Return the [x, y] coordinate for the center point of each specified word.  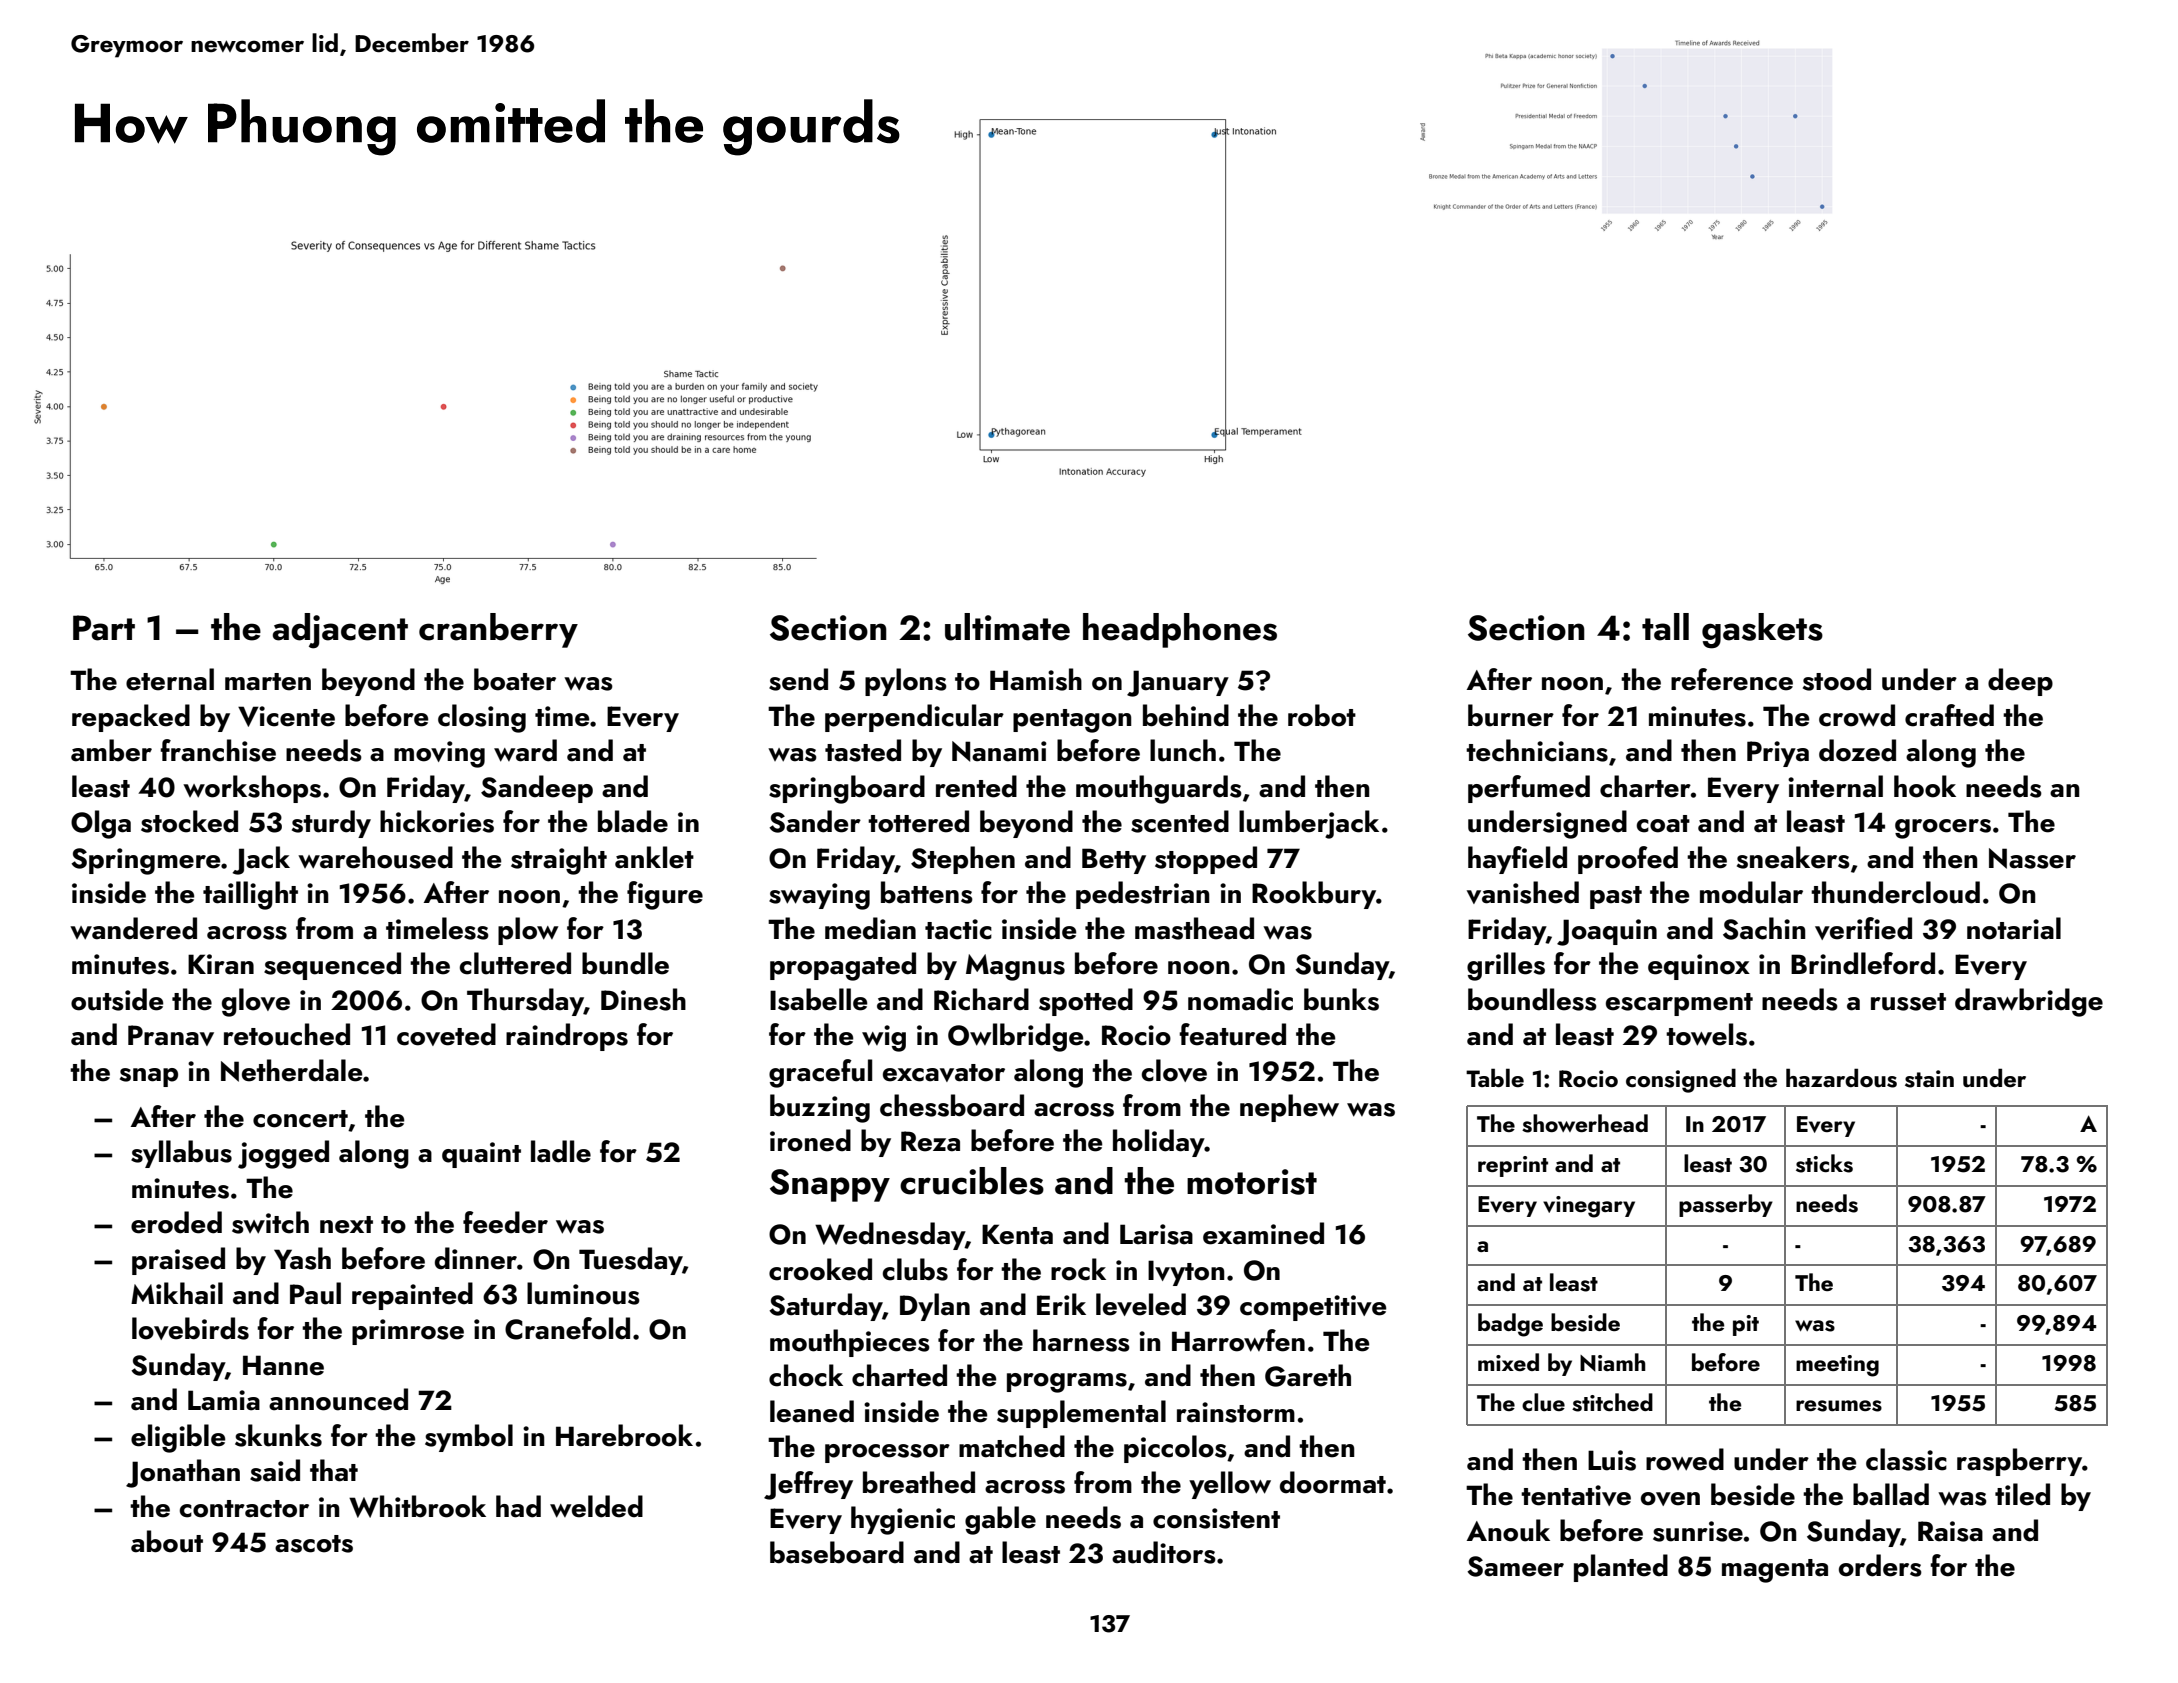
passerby [1726, 1205]
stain [1929, 1079]
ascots [314, 1544]
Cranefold [567, 1328]
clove [1174, 1070]
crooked [820, 1269]
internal [1835, 786]
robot [1322, 715]
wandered [133, 928]
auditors [1164, 1552]
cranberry [498, 630]
